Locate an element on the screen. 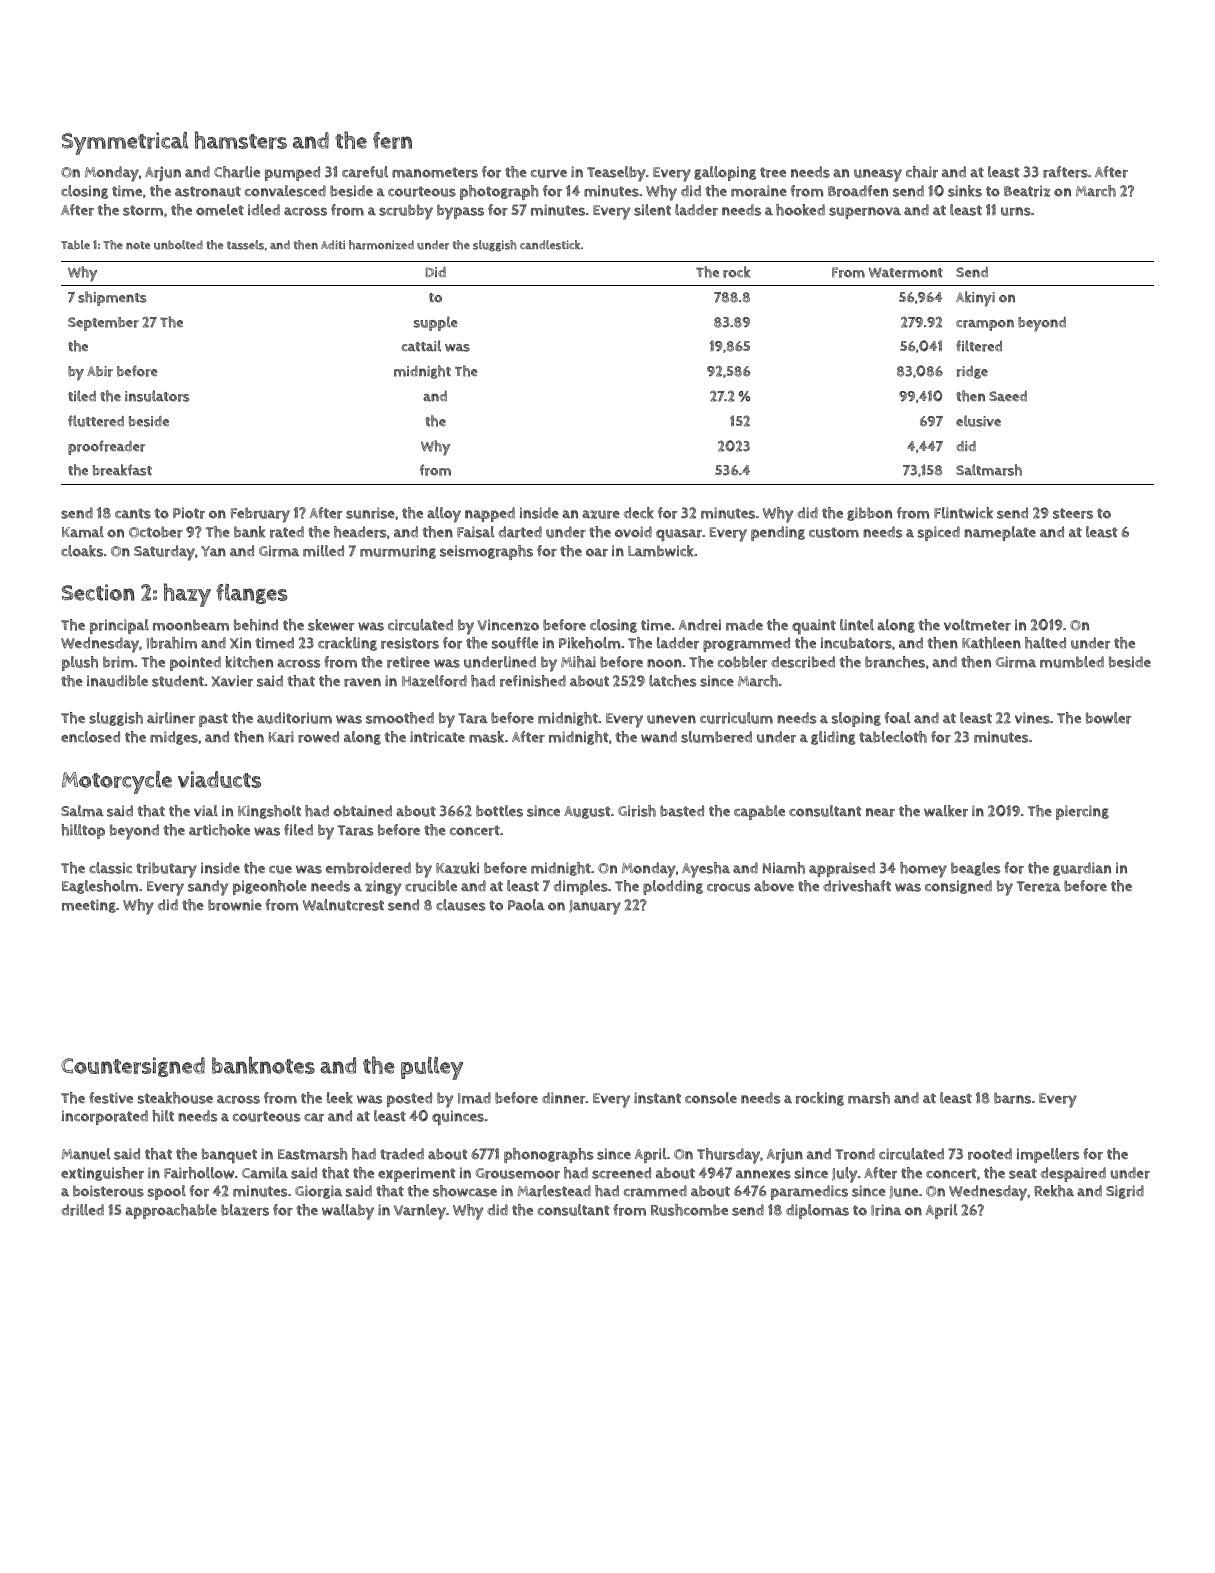 Image resolution: width=1215 pixels, height=1573 pixels. extinguisher is located at coordinates (102, 1174).
